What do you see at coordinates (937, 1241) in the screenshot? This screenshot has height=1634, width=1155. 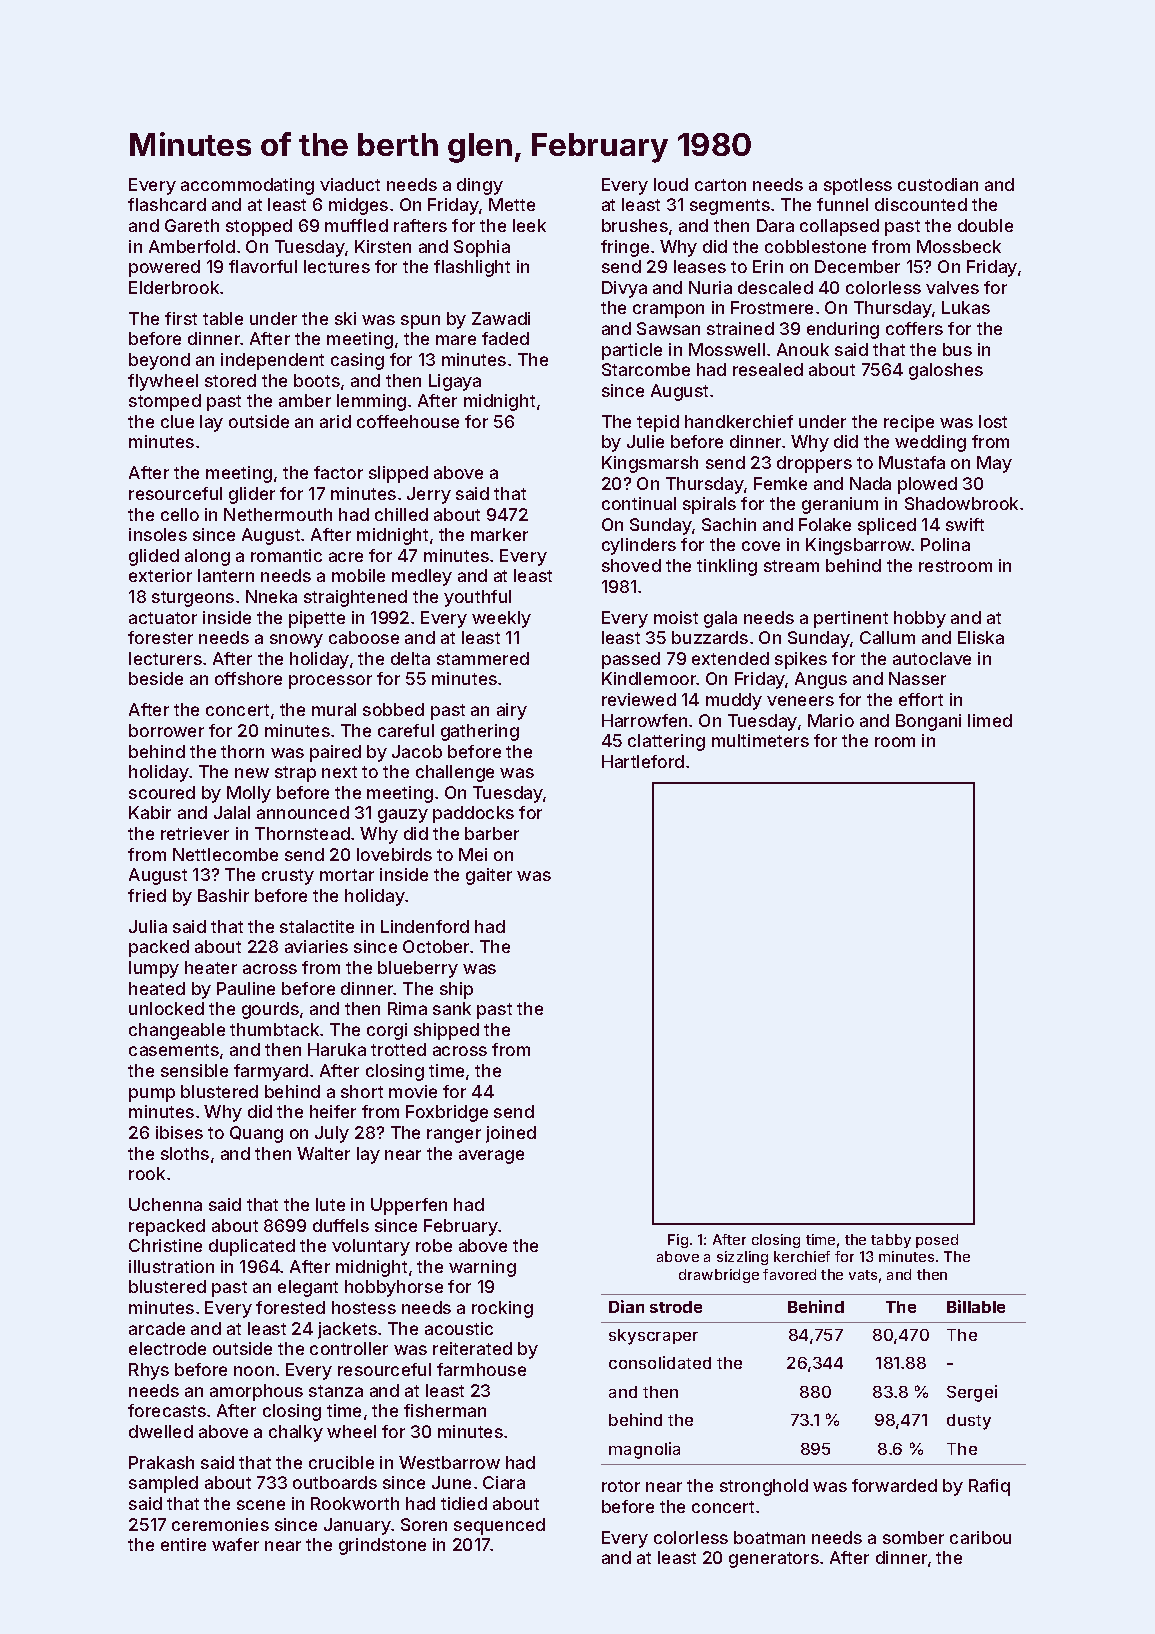 I see `posed` at bounding box center [937, 1241].
